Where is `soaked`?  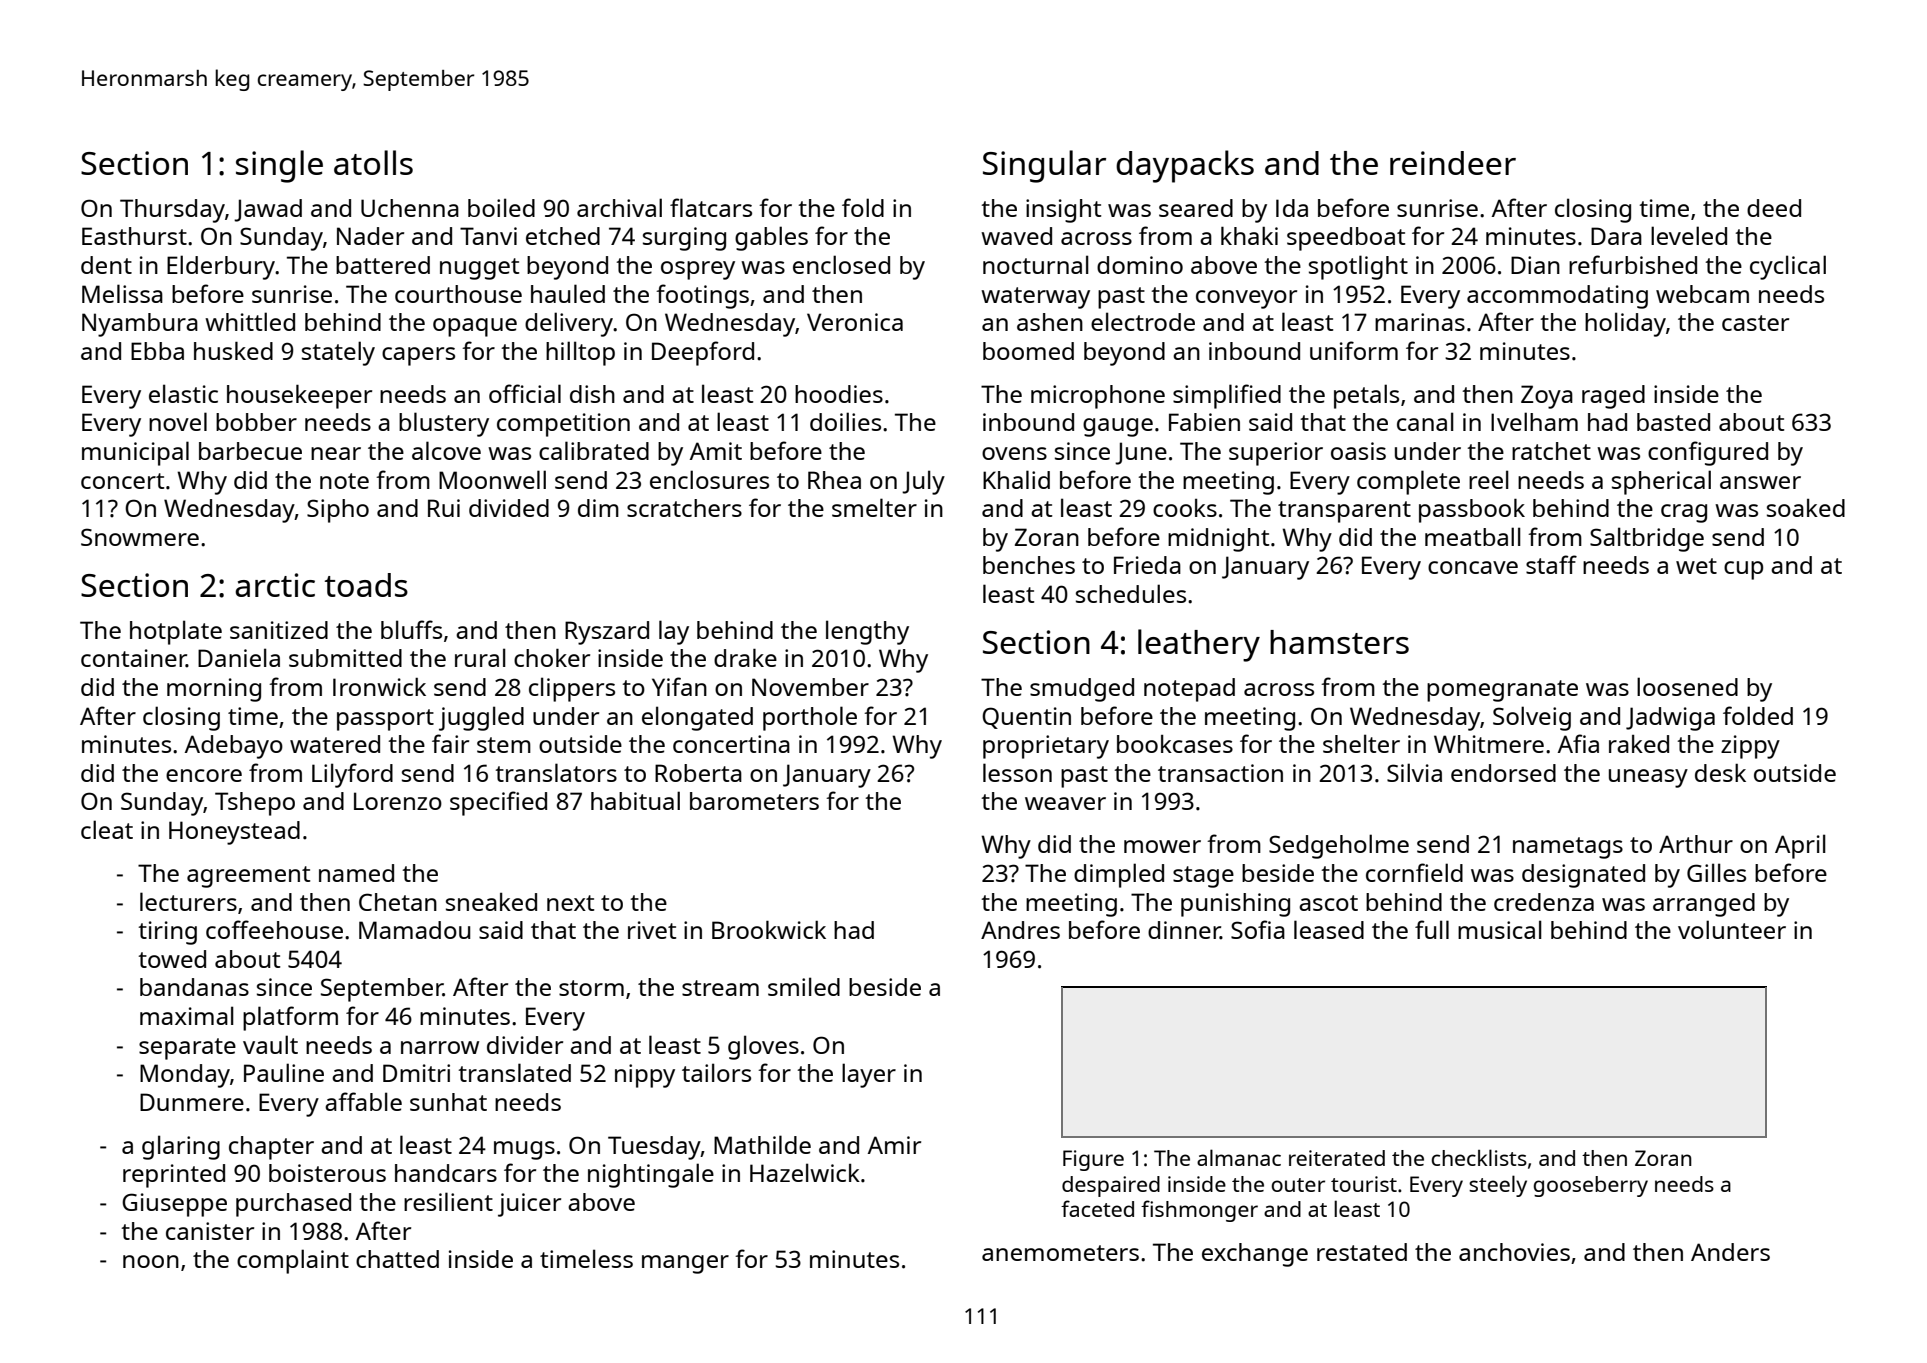
soaked is located at coordinates (1806, 508).
